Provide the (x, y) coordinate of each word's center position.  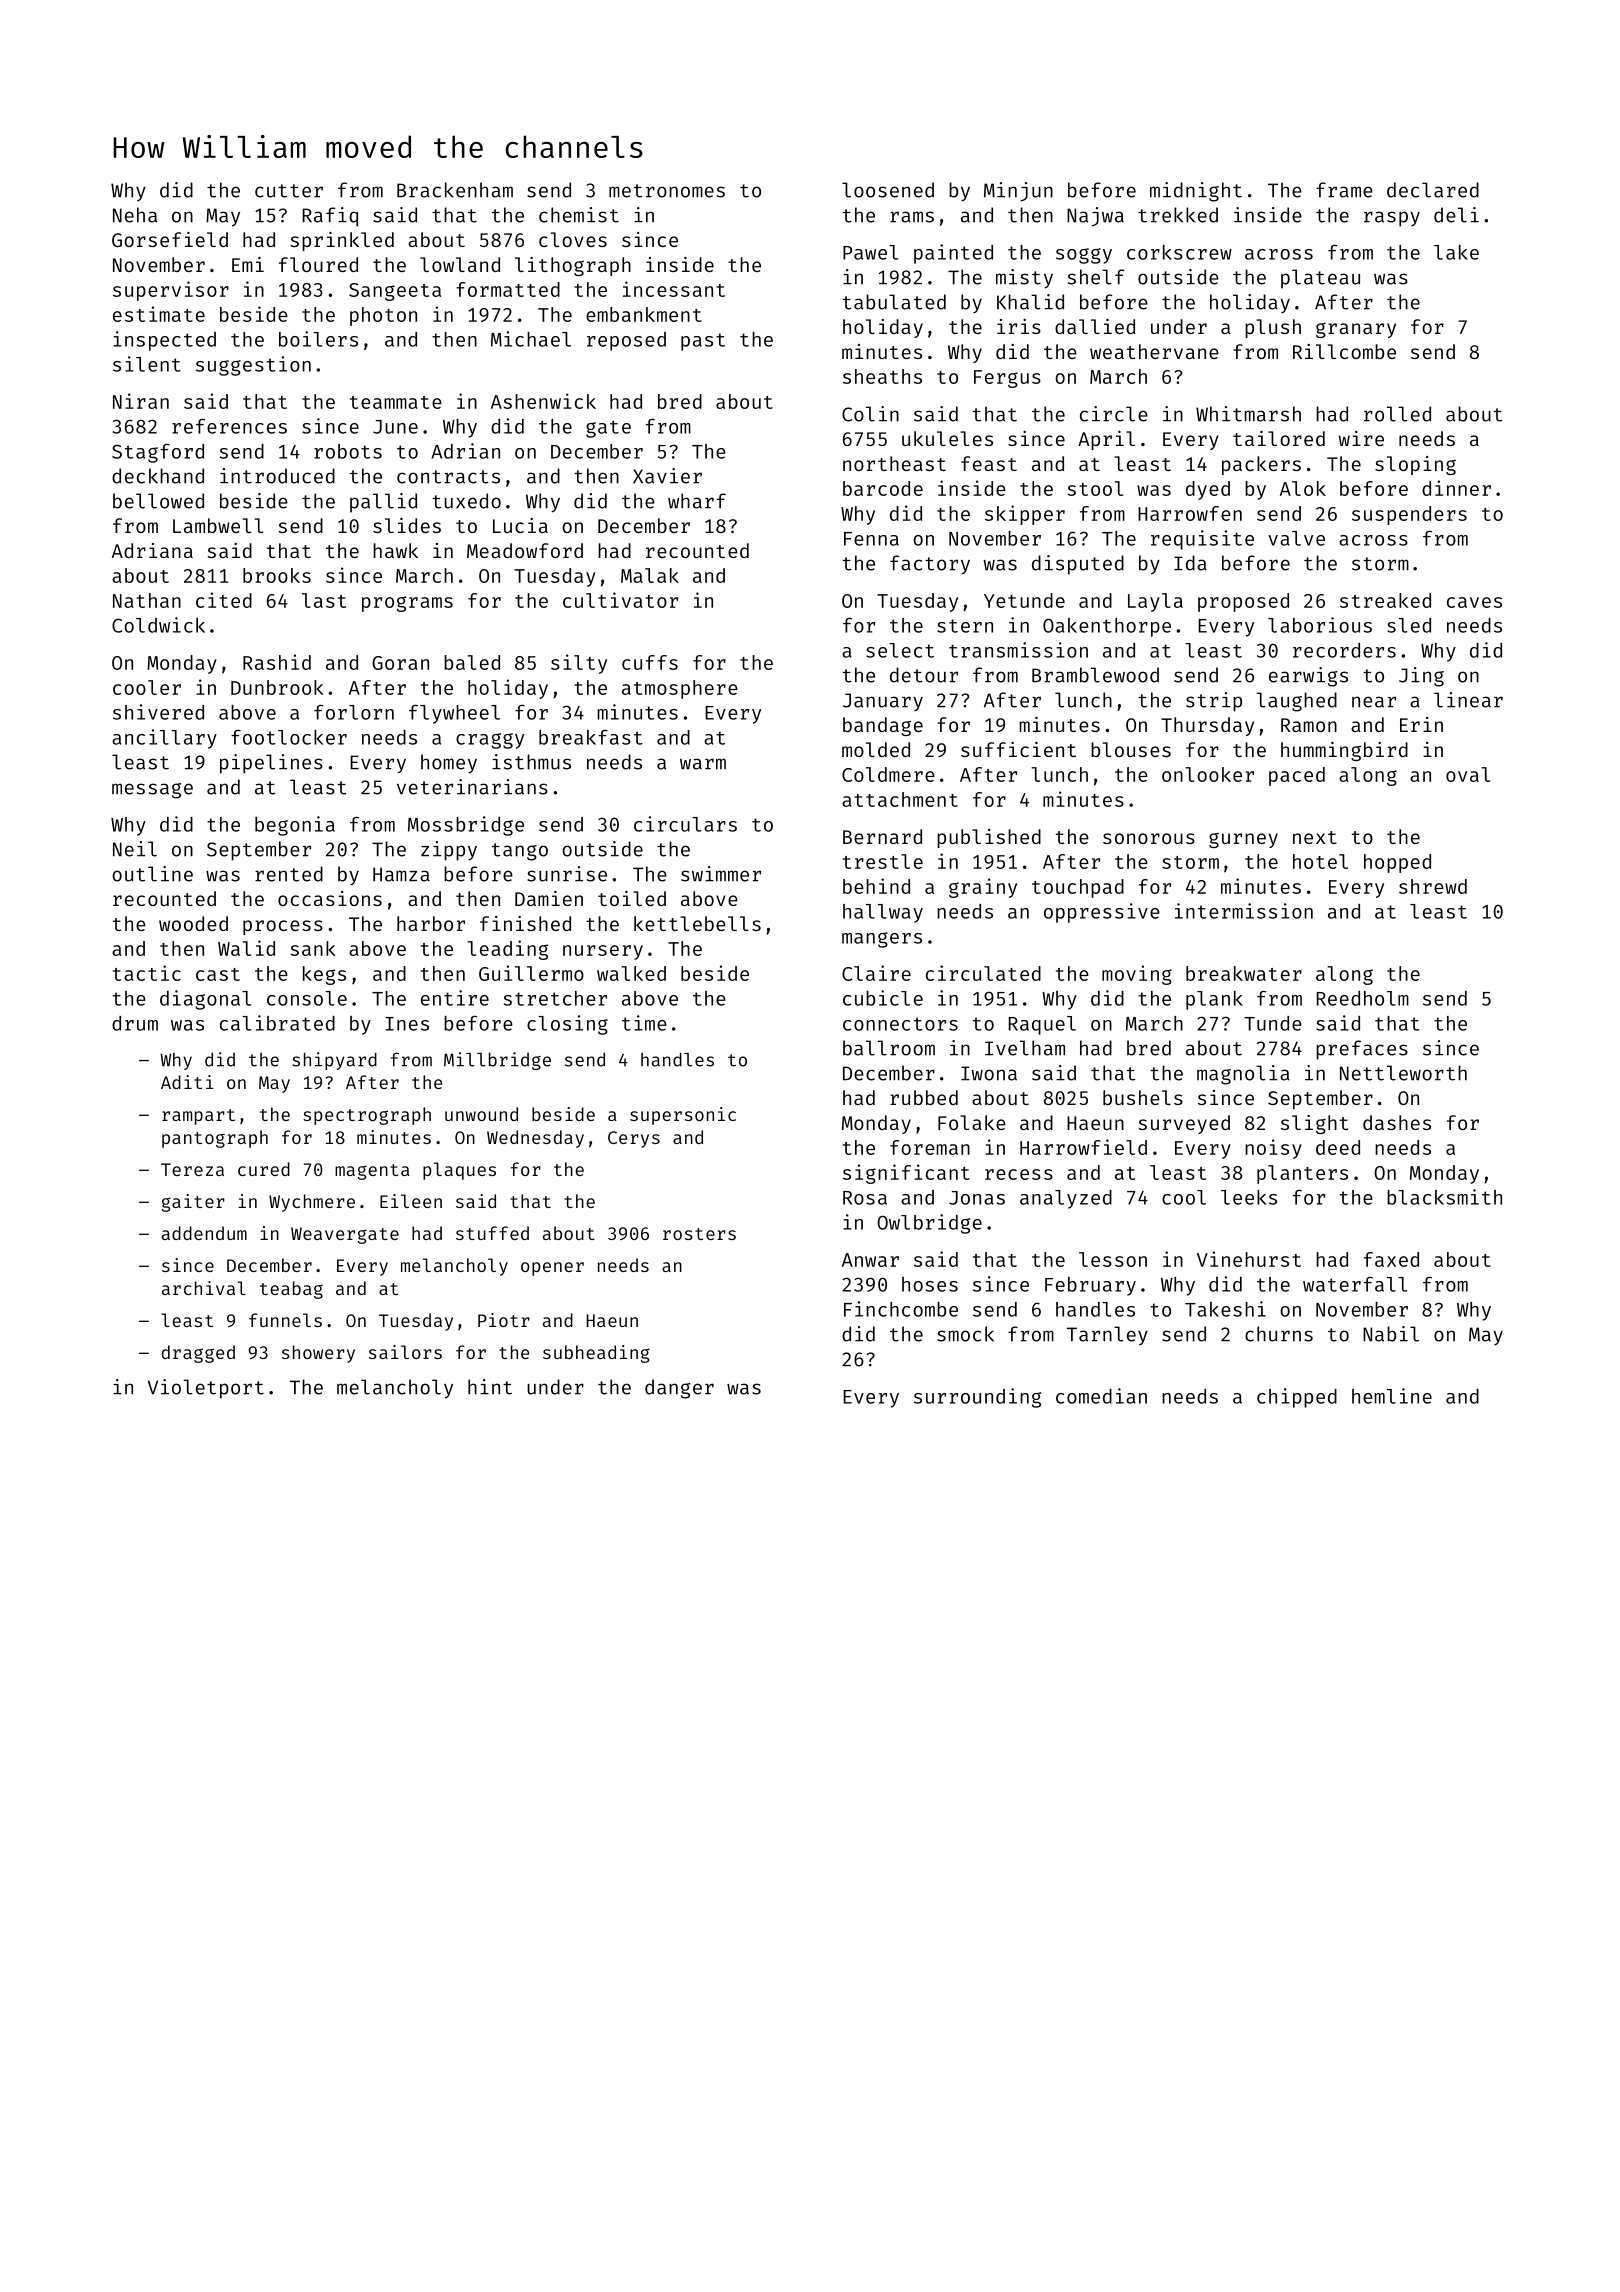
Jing (1421, 677)
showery (318, 1354)
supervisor (171, 291)
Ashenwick (543, 401)
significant (906, 1174)
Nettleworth (1403, 1073)
